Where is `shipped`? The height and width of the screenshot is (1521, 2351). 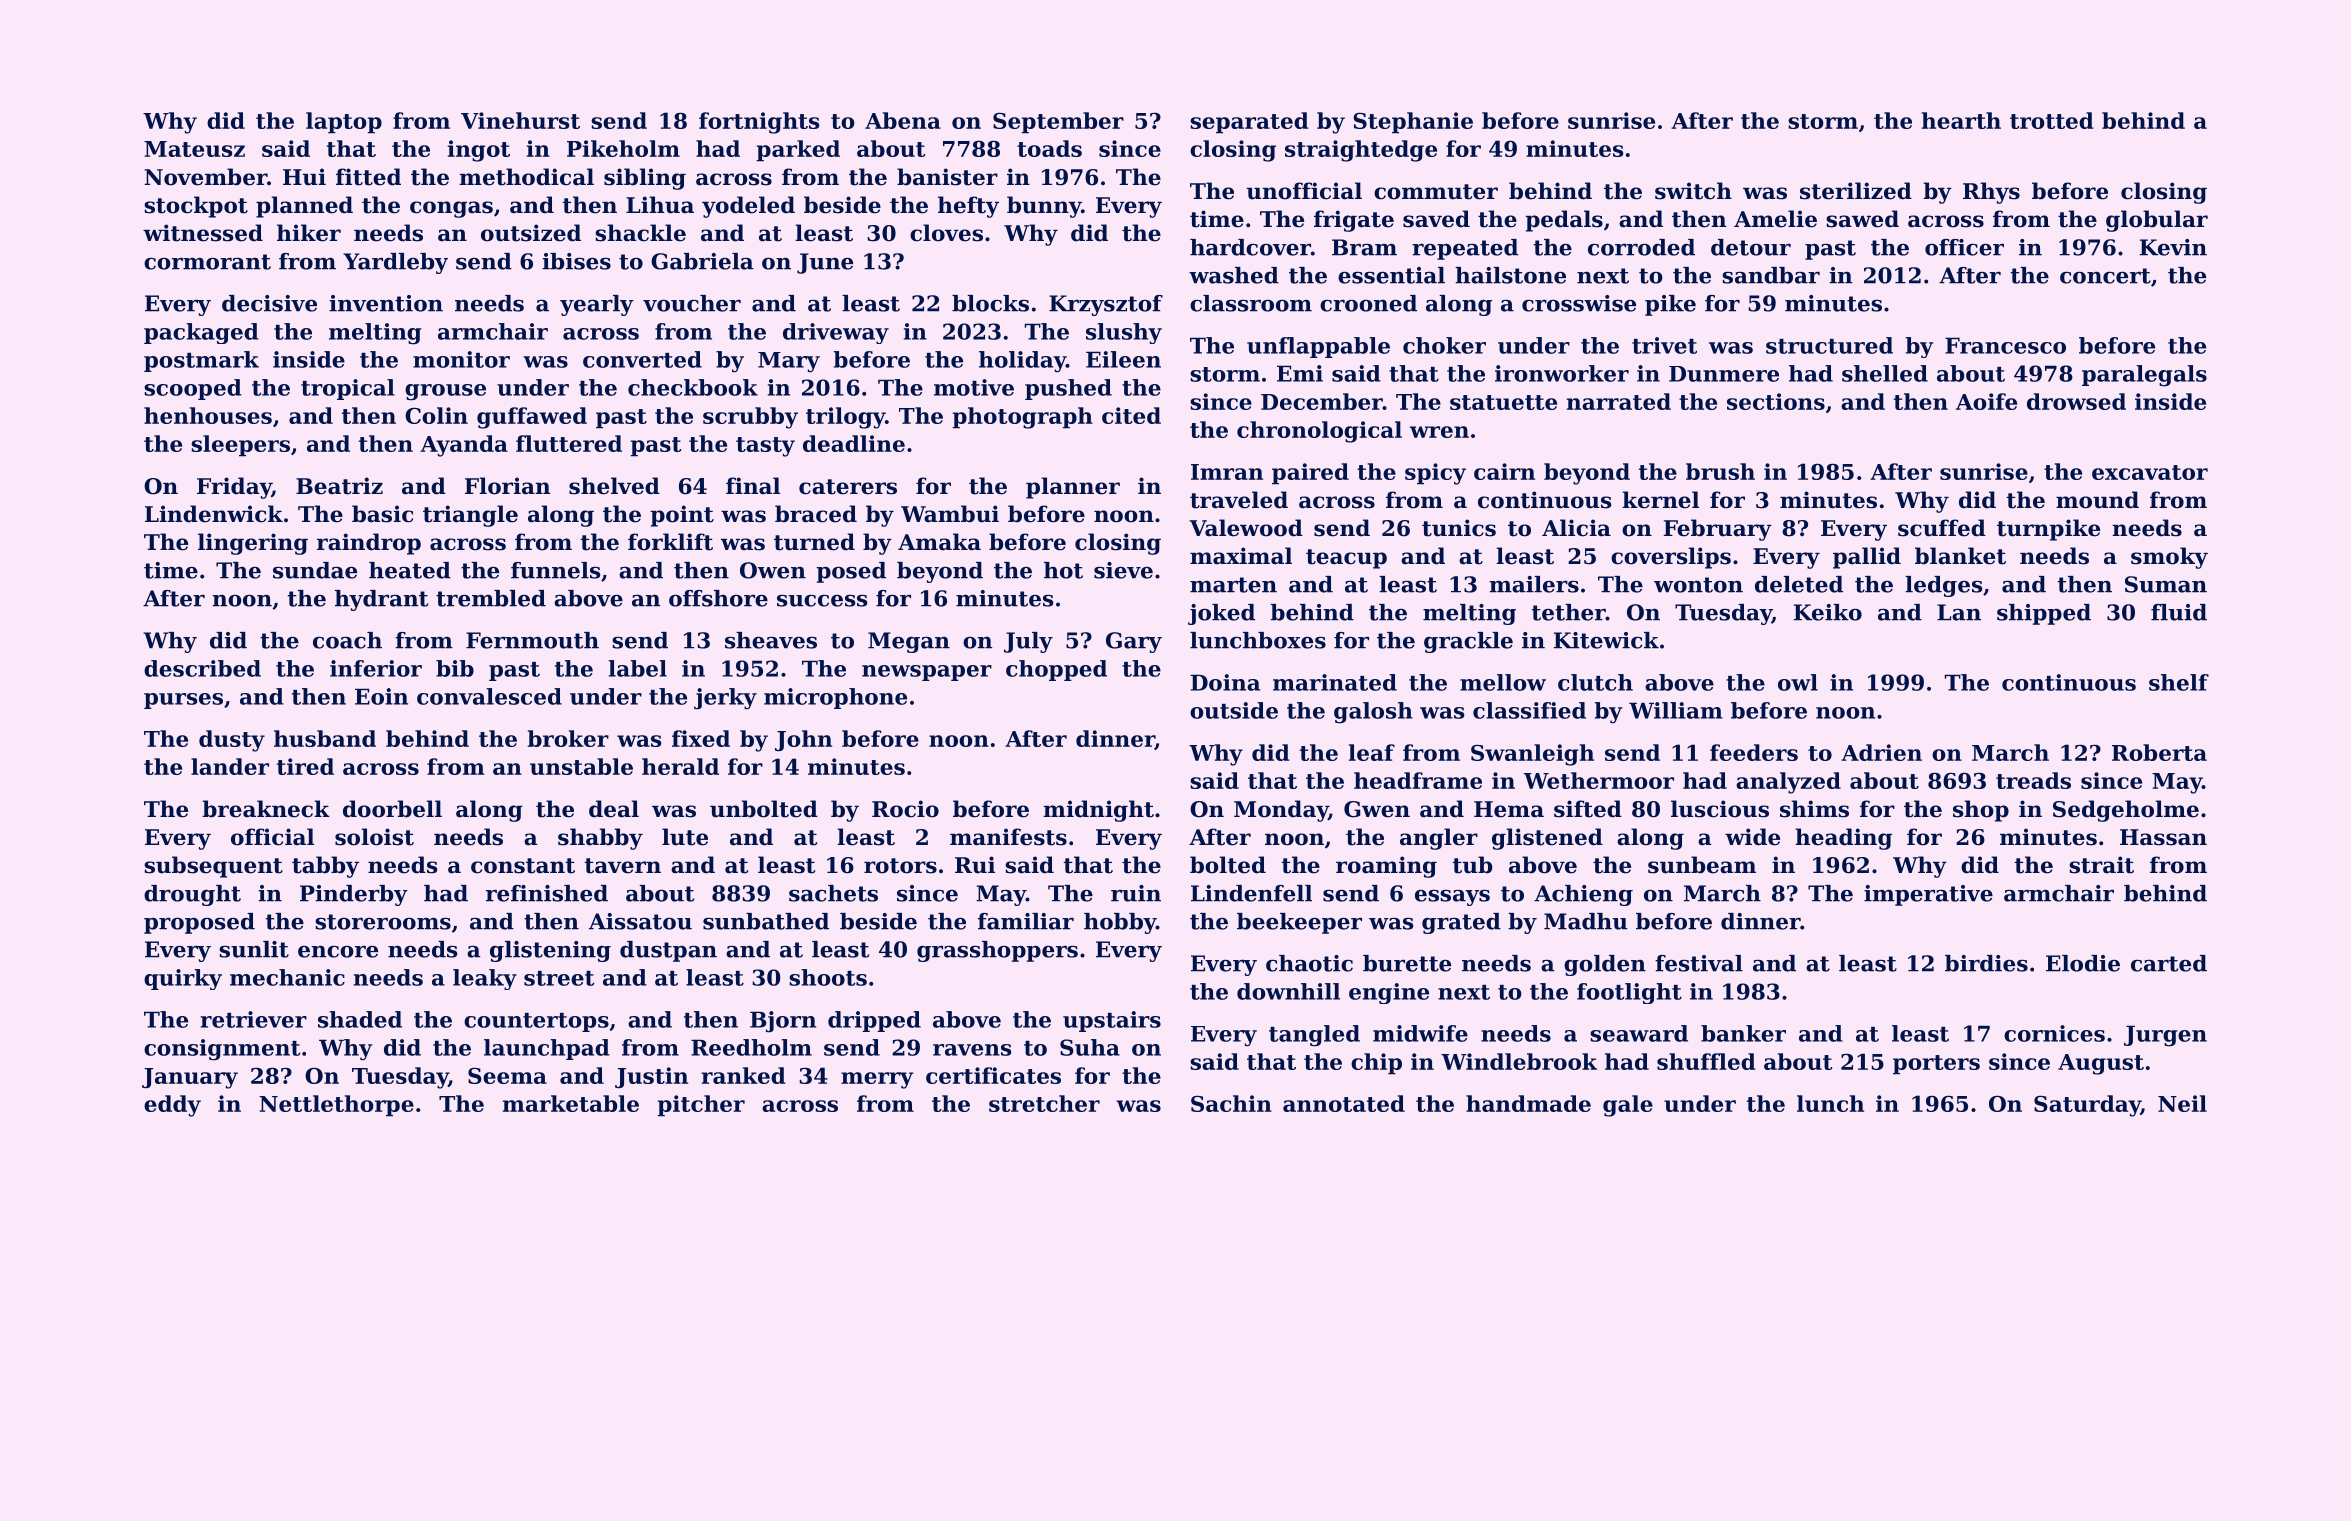
shipped is located at coordinates (2044, 614).
